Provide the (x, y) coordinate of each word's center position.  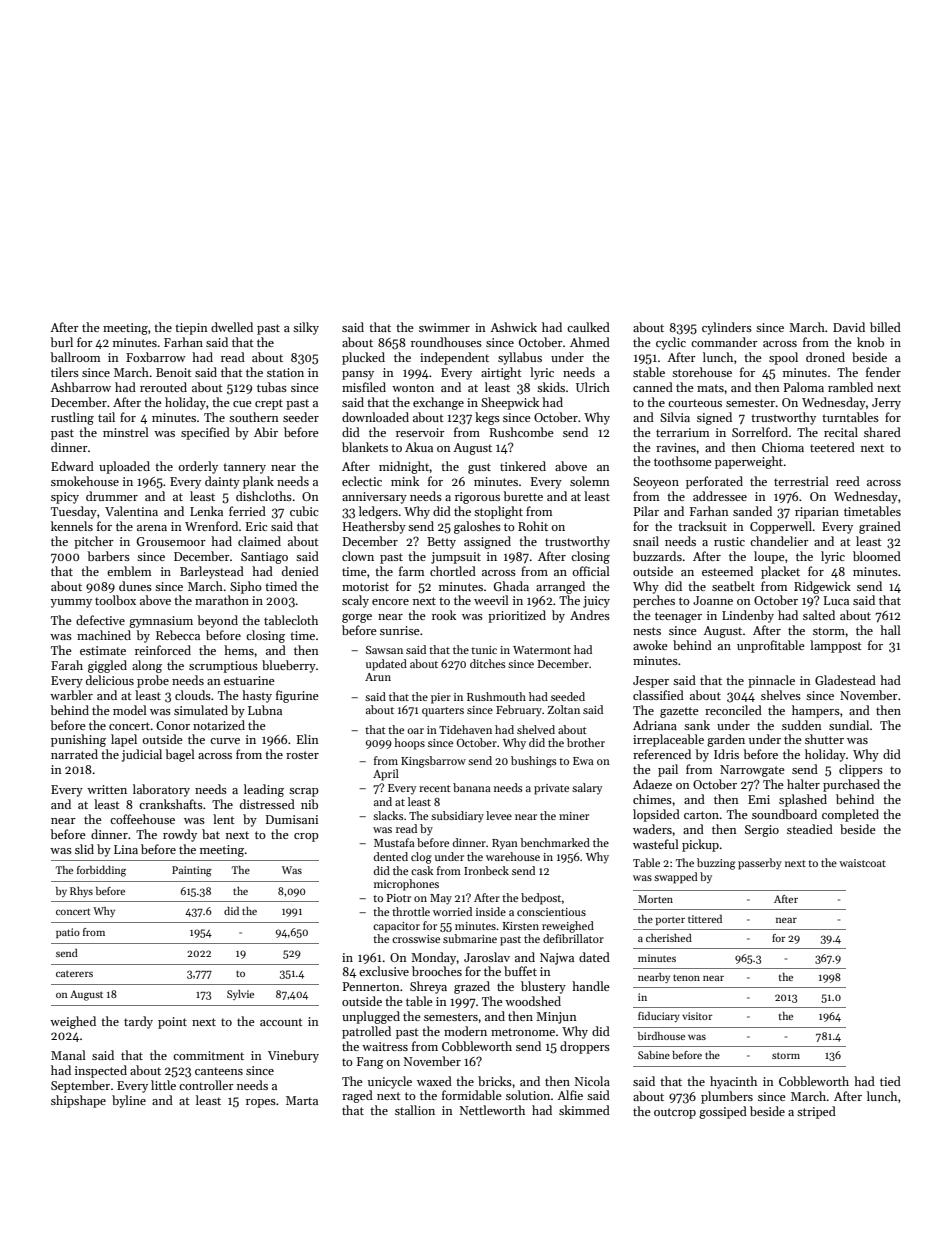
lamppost (836, 646)
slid (84, 849)
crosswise (416, 939)
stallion (415, 1110)
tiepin (191, 329)
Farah (67, 665)
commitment (208, 1055)
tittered (705, 919)
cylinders (727, 328)
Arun (378, 677)
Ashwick (513, 327)
